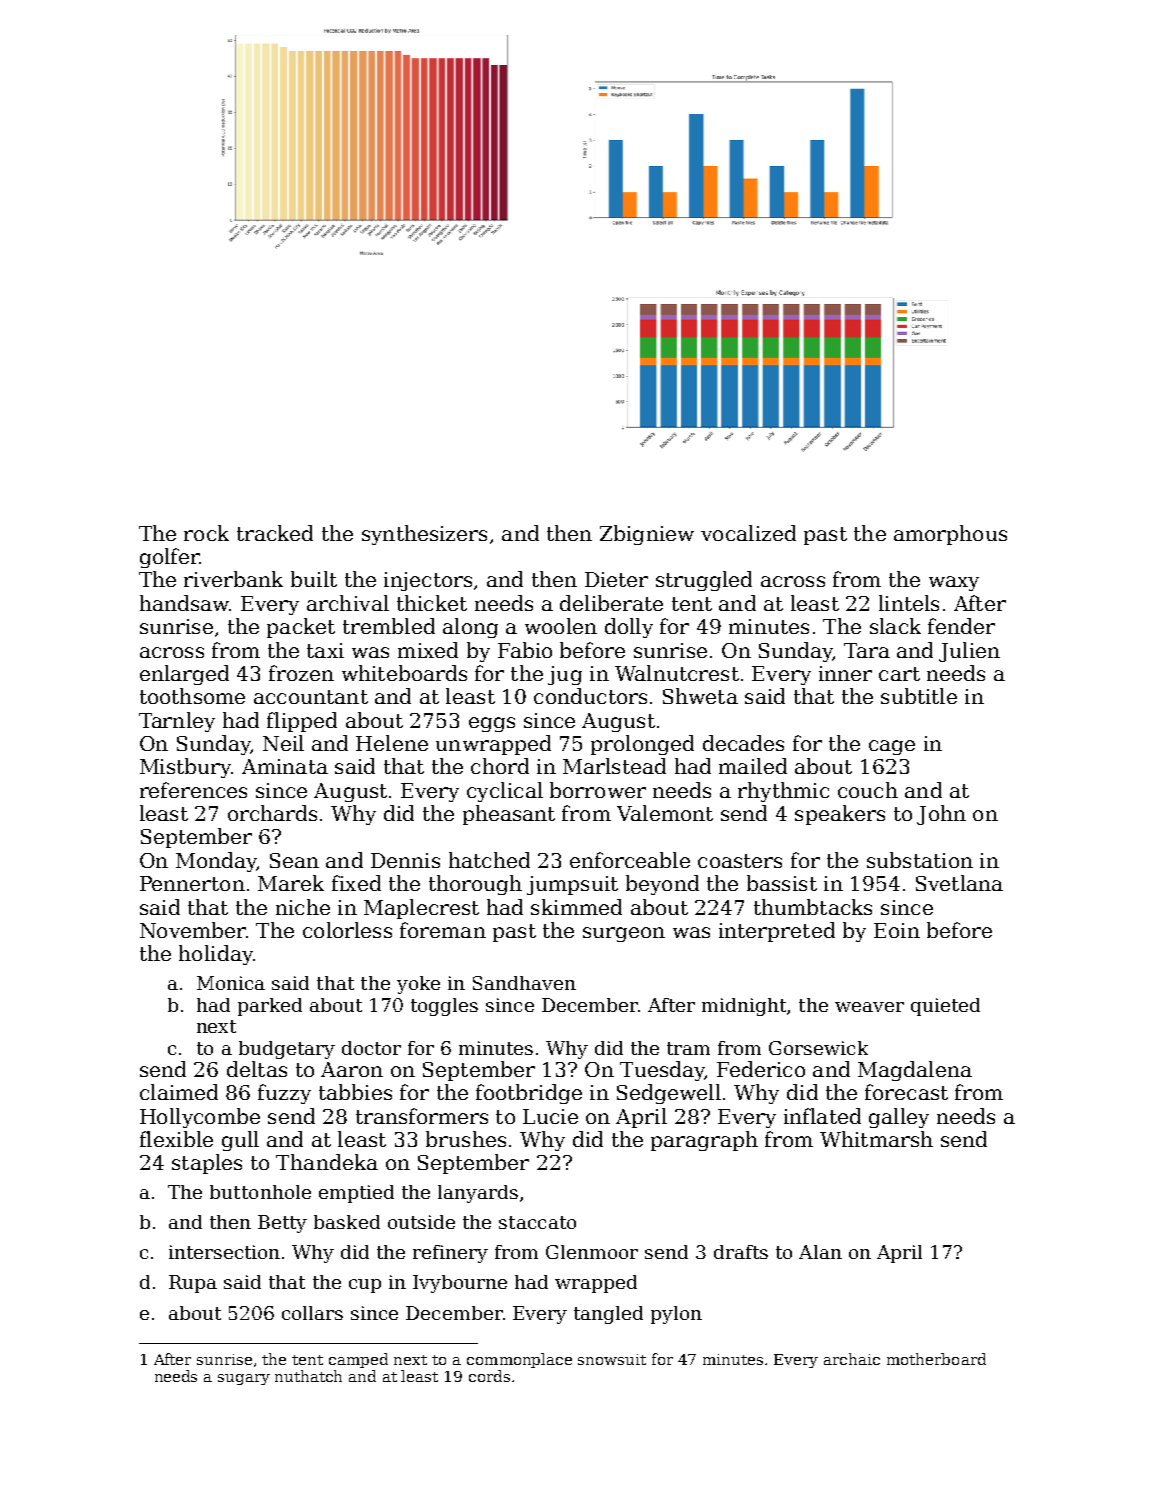  I want to click on handsaw, so click(185, 603).
